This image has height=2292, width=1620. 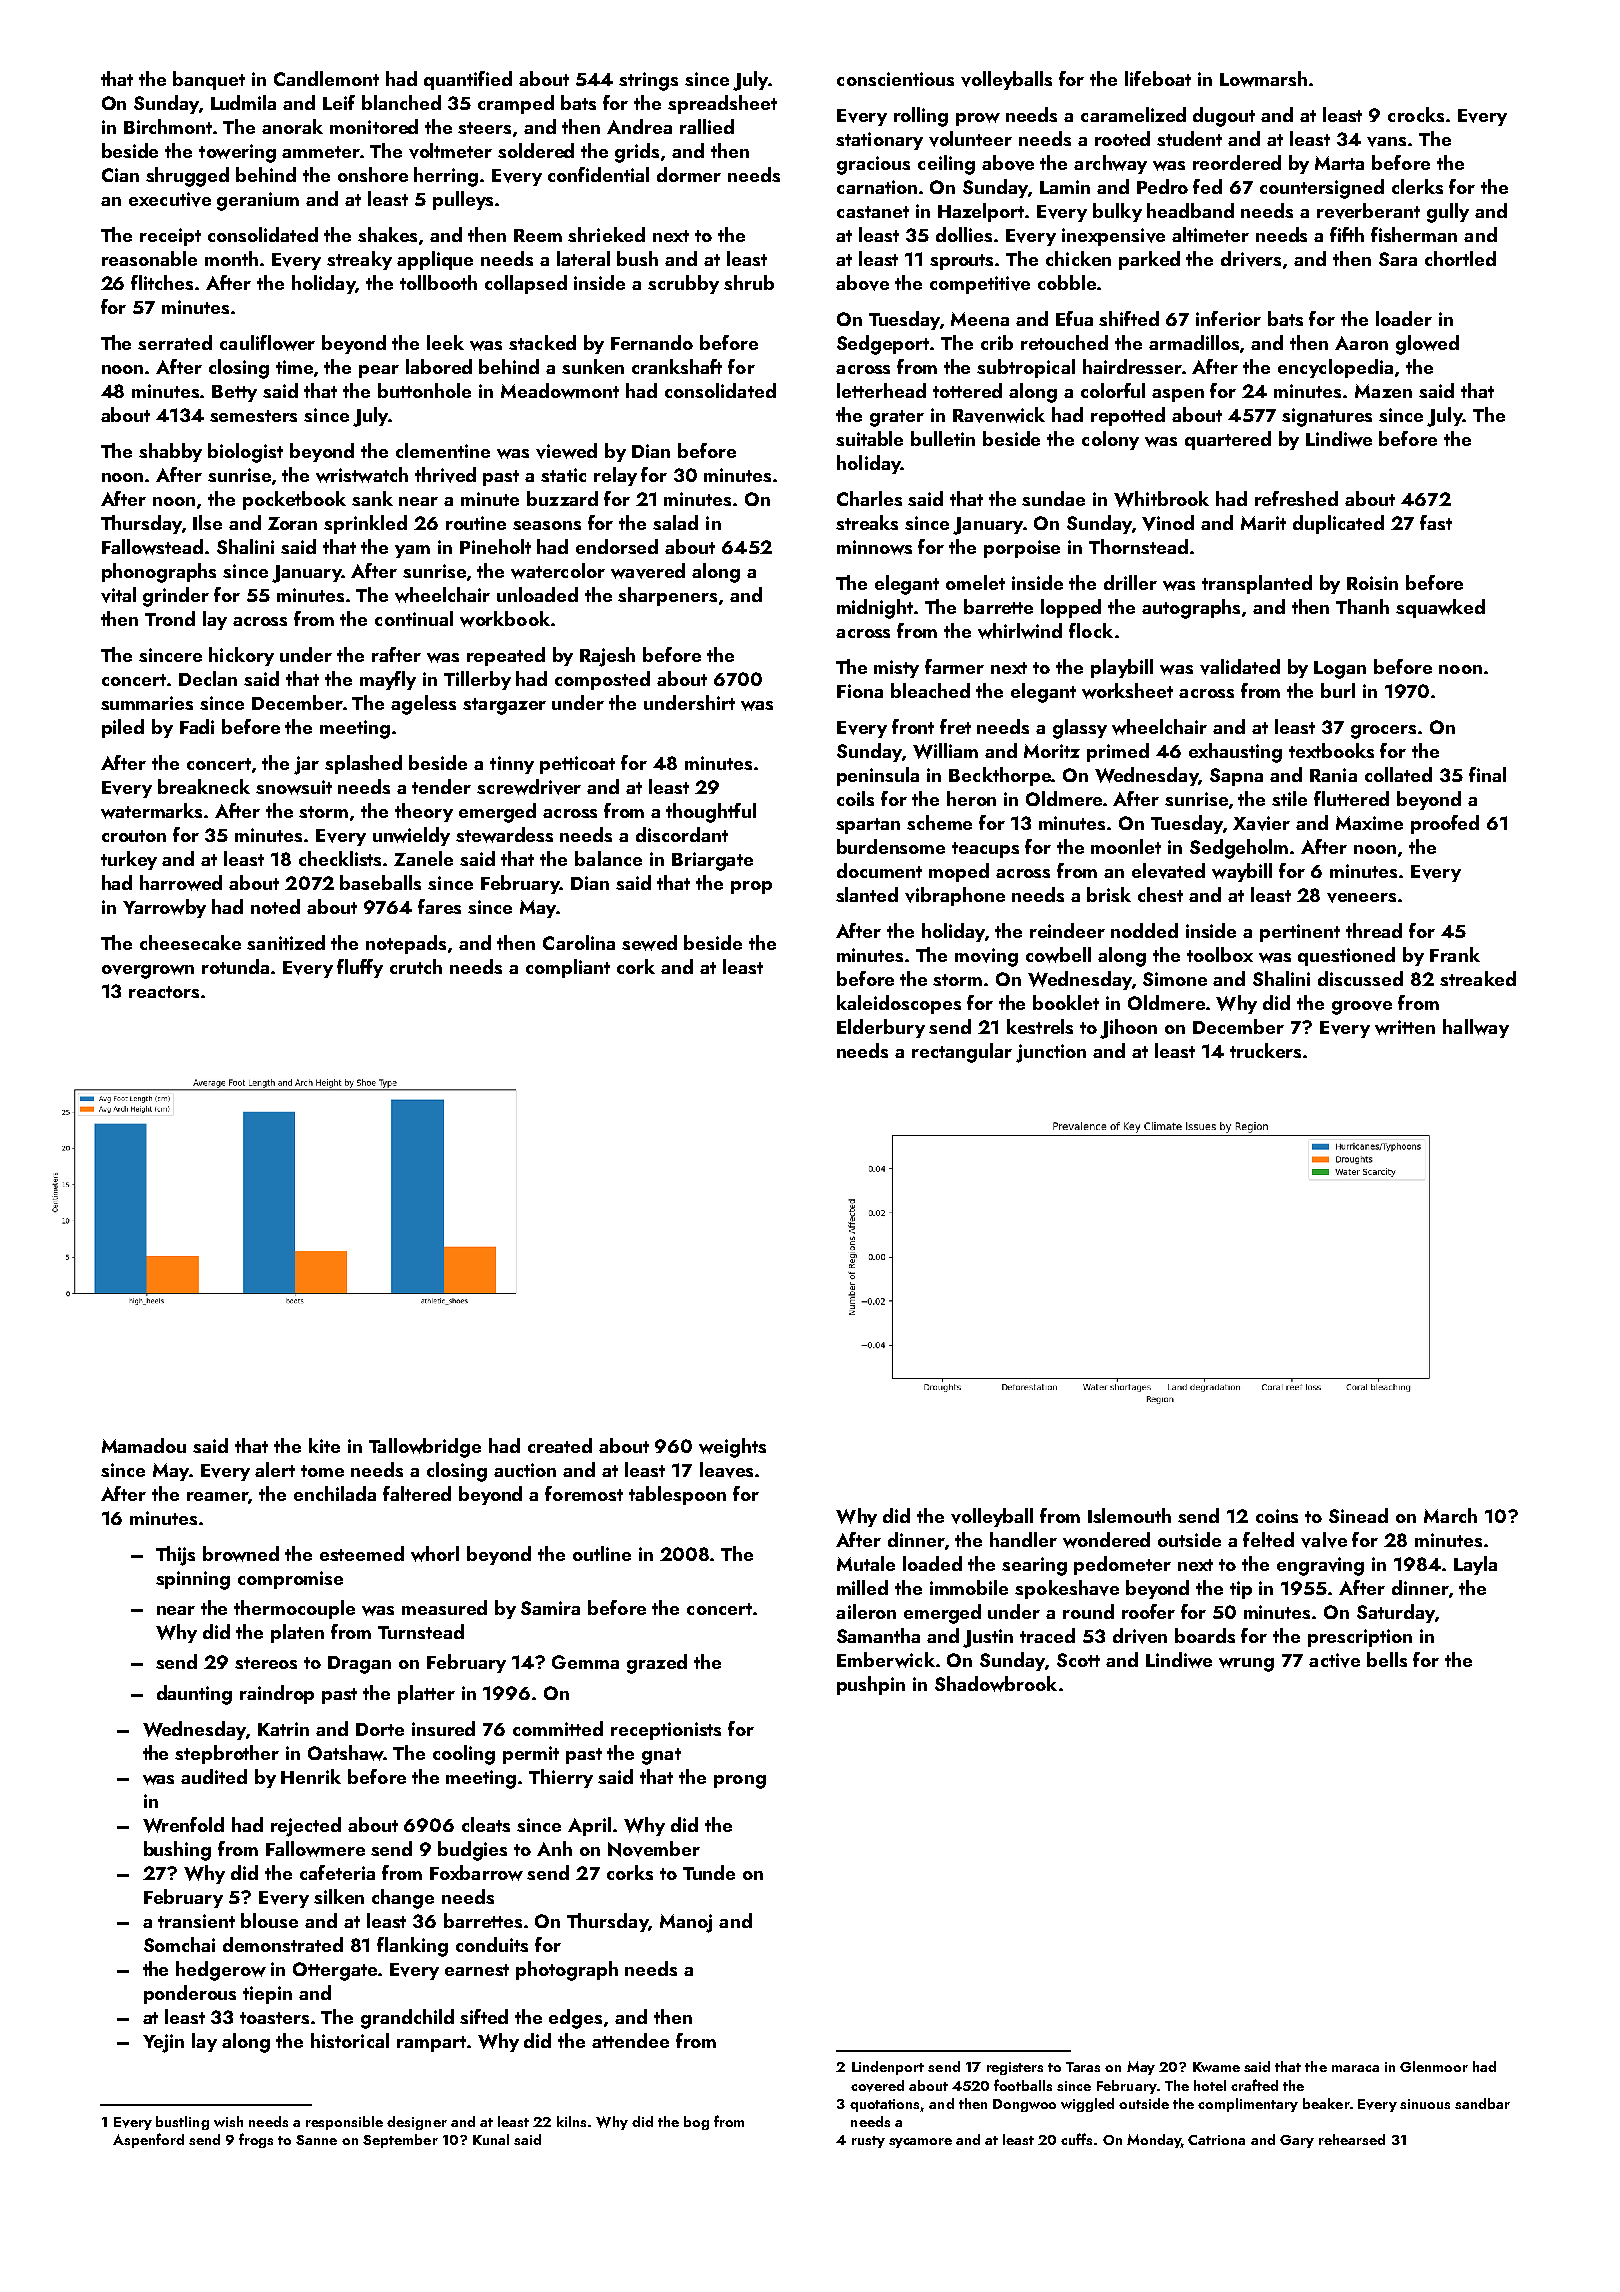 I want to click on caramelized, so click(x=1133, y=114).
